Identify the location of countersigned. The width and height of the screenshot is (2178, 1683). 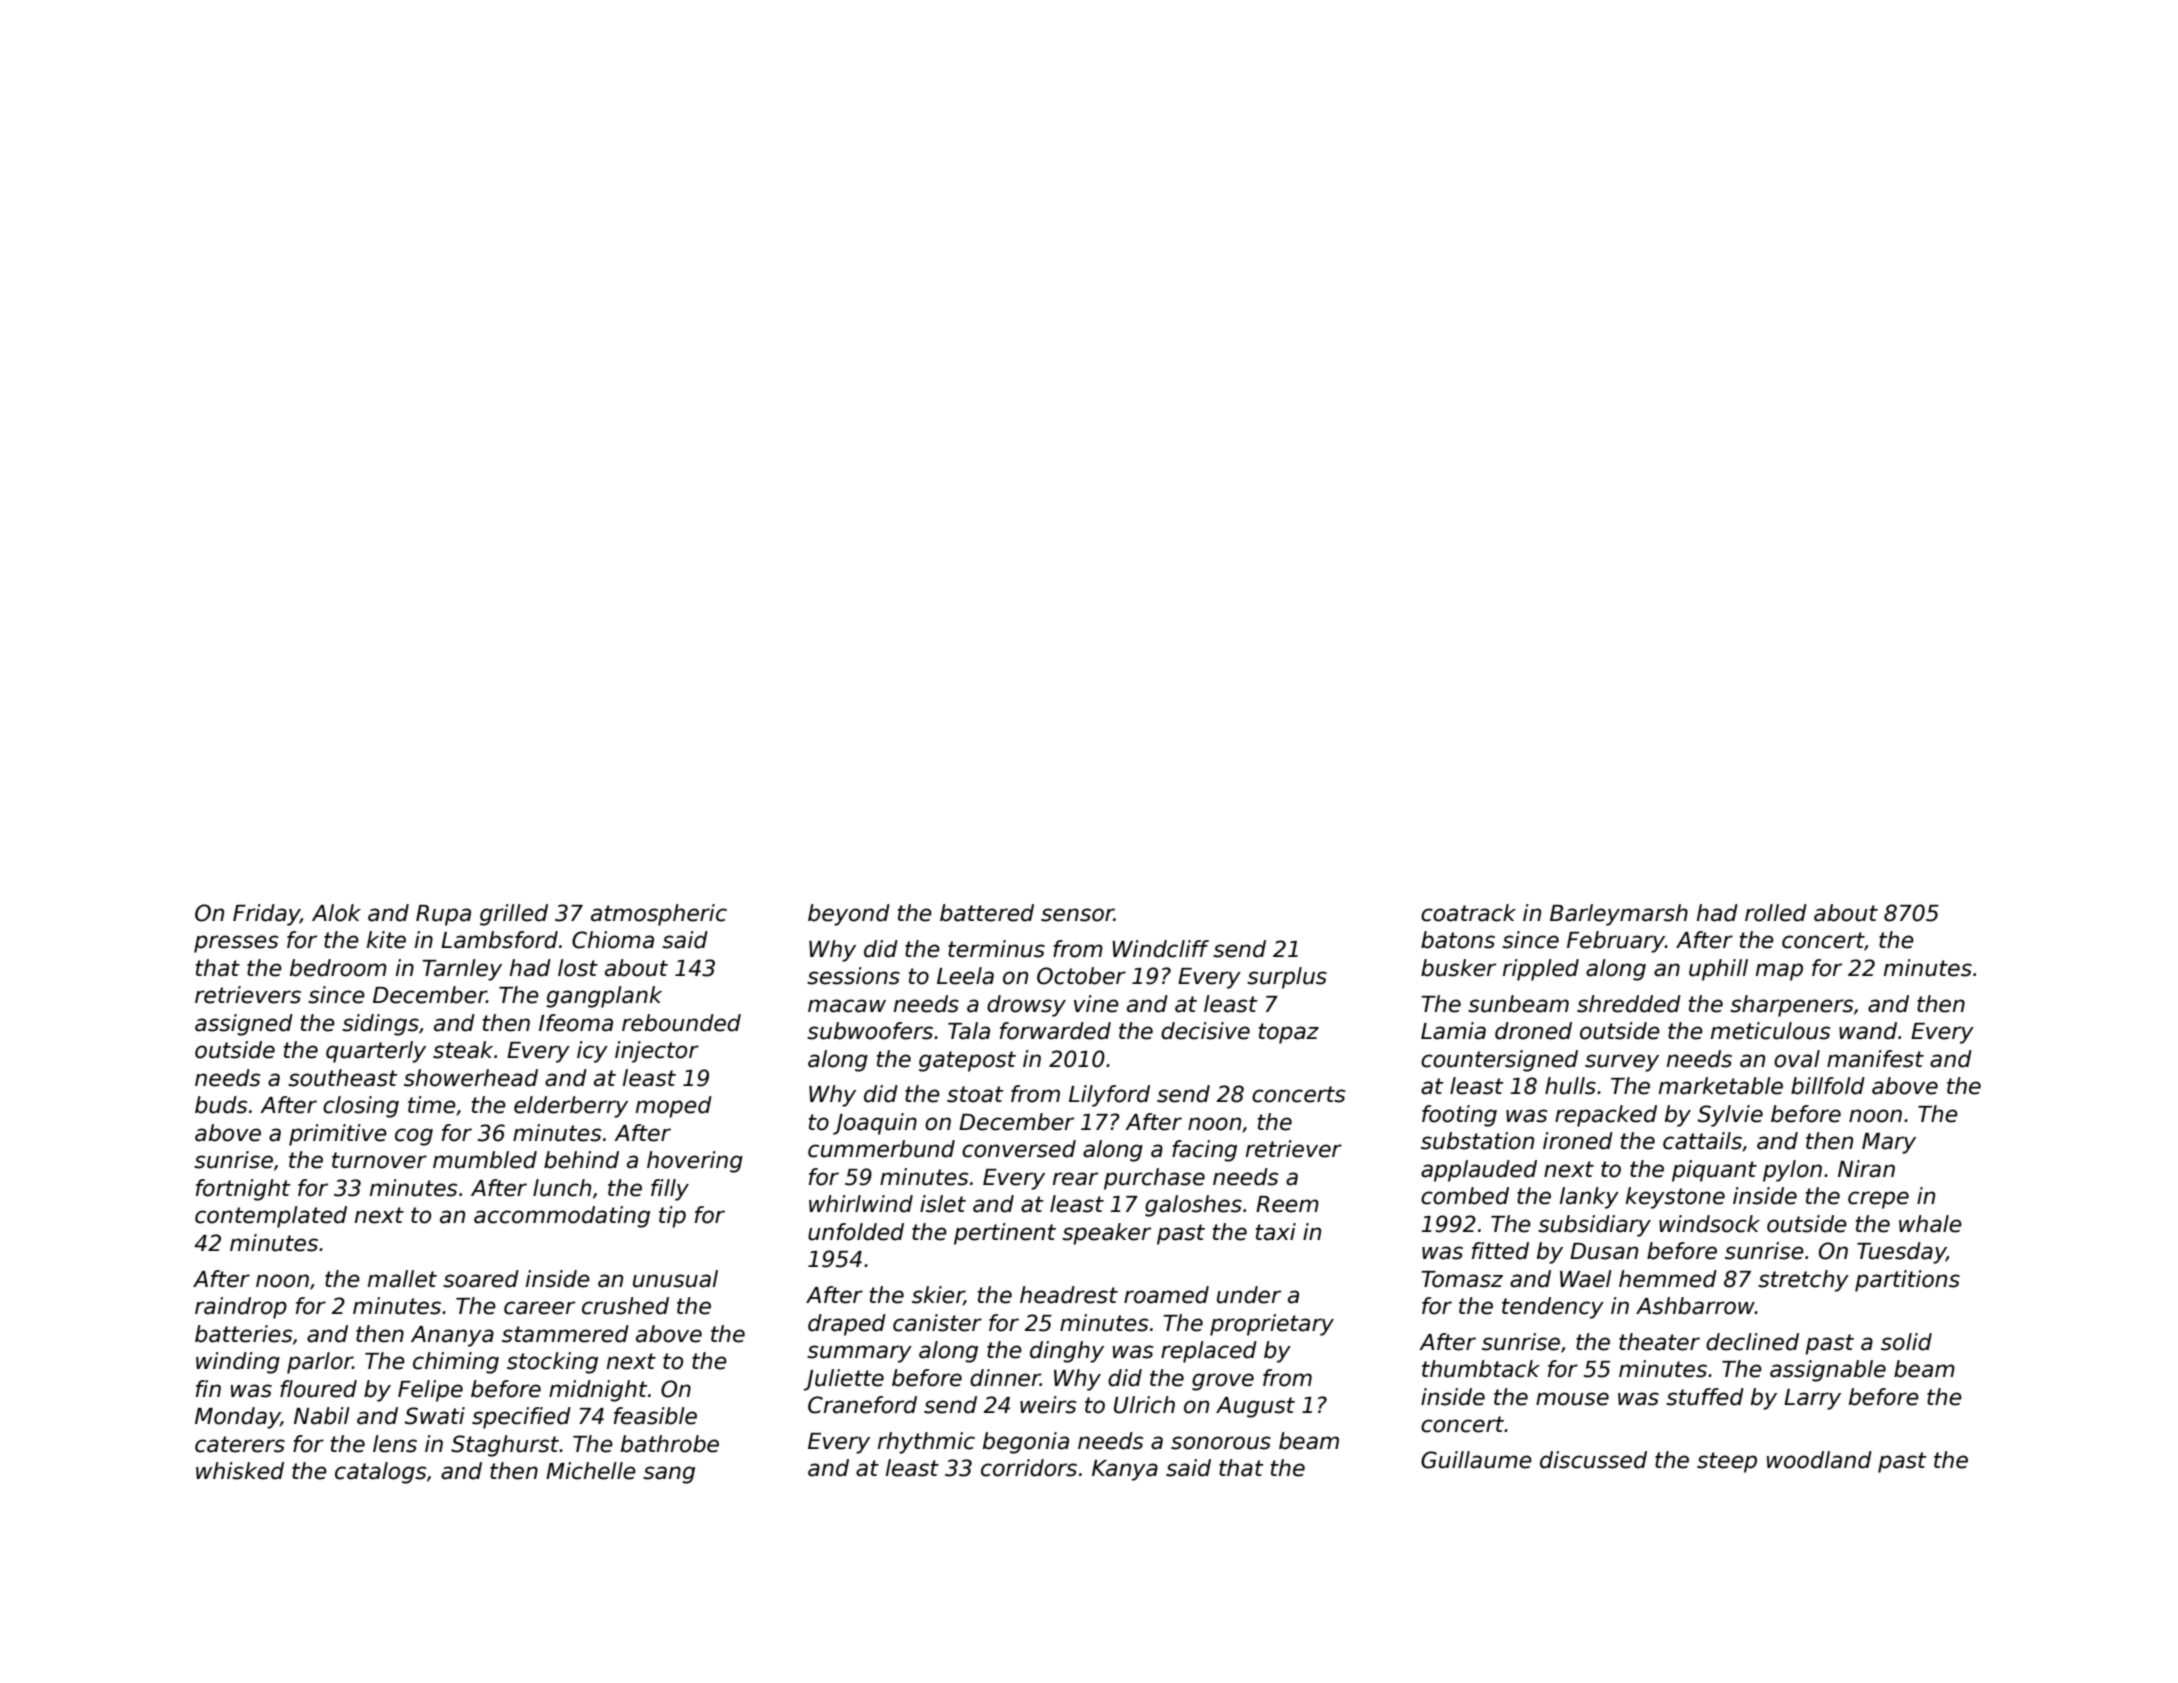
(1499, 1061).
